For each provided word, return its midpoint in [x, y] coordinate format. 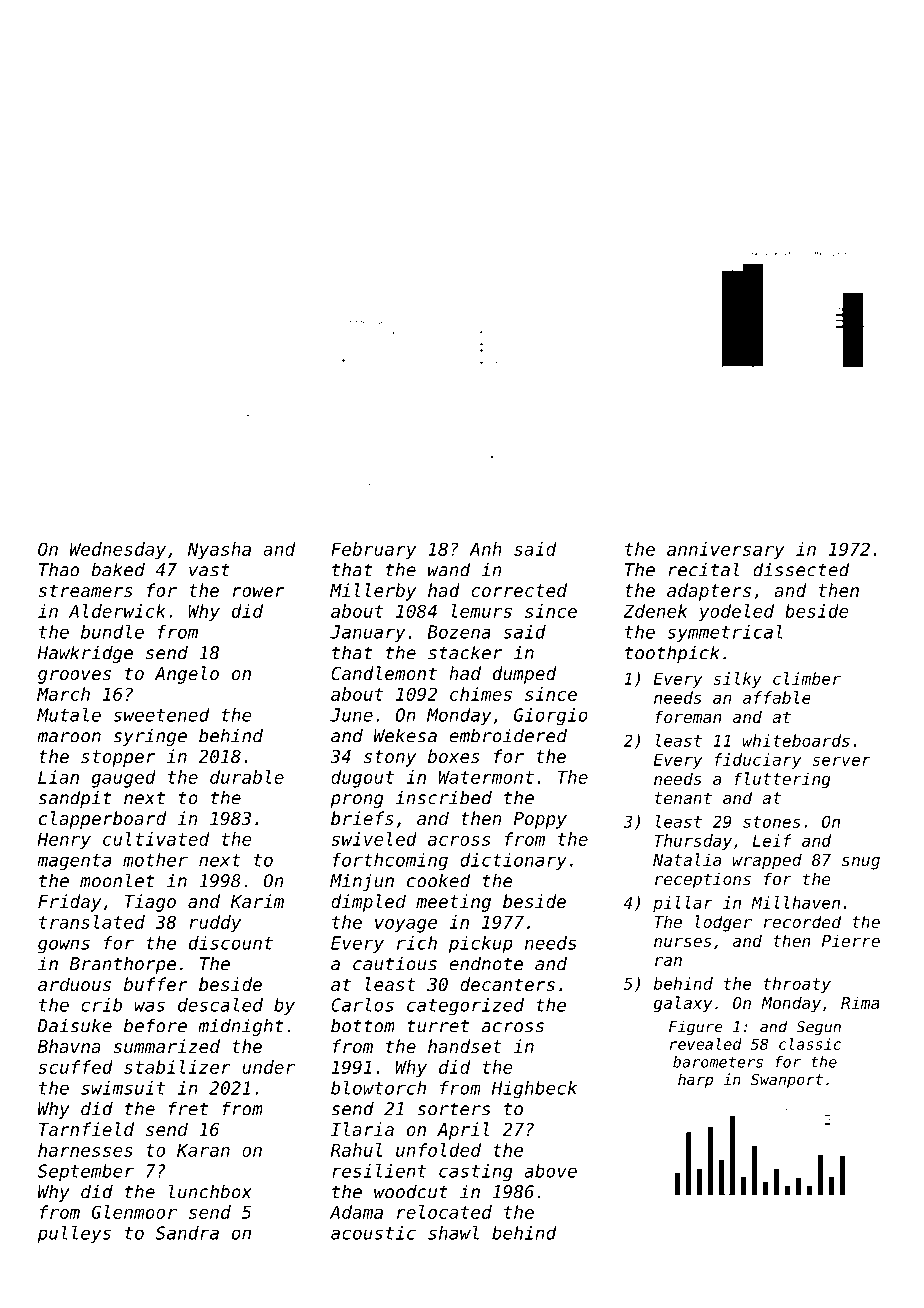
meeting [453, 903]
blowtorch [378, 1088]
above [550, 1171]
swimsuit [123, 1088]
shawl [453, 1233]
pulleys [74, 1234]
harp [695, 1080]
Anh [485, 549]
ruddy [215, 924]
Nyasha [219, 551]
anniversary [726, 551]
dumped [524, 675]
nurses [682, 942]
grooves [74, 677]
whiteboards [796, 740]
